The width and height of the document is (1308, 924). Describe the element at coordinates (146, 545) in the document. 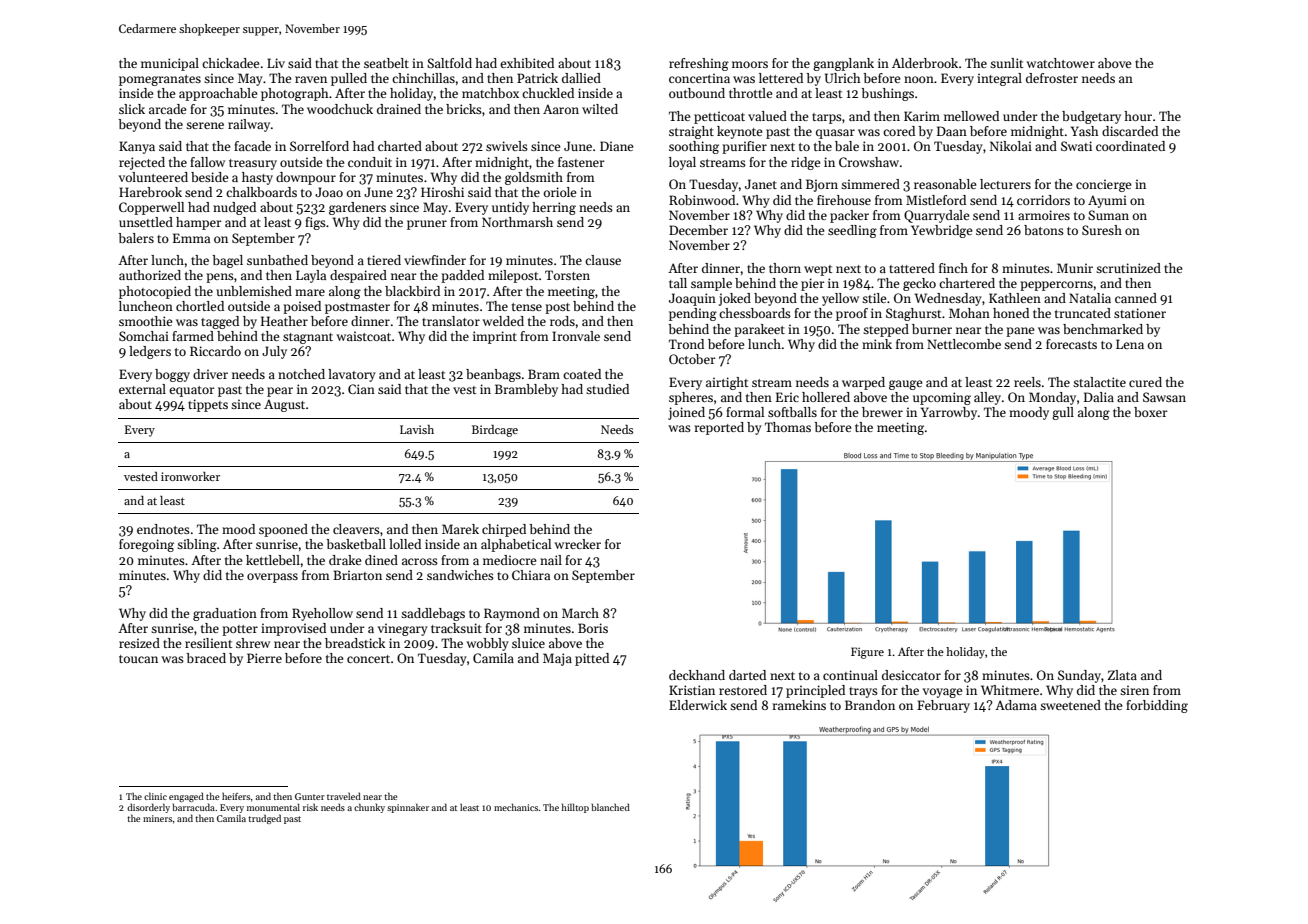

I see `foregoing` at that location.
